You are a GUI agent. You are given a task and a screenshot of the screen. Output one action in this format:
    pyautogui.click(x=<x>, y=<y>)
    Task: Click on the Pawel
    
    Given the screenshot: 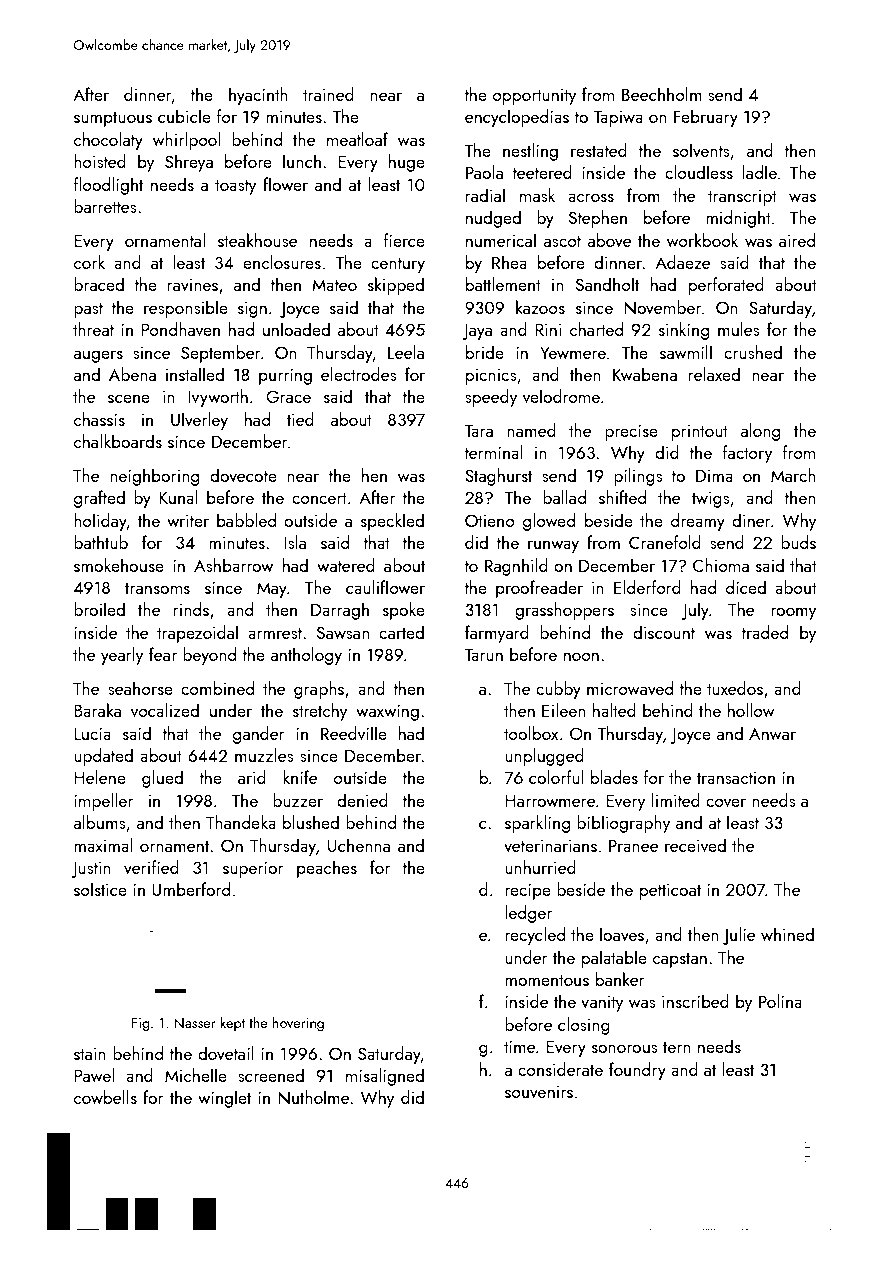 What is the action you would take?
    pyautogui.click(x=94, y=1075)
